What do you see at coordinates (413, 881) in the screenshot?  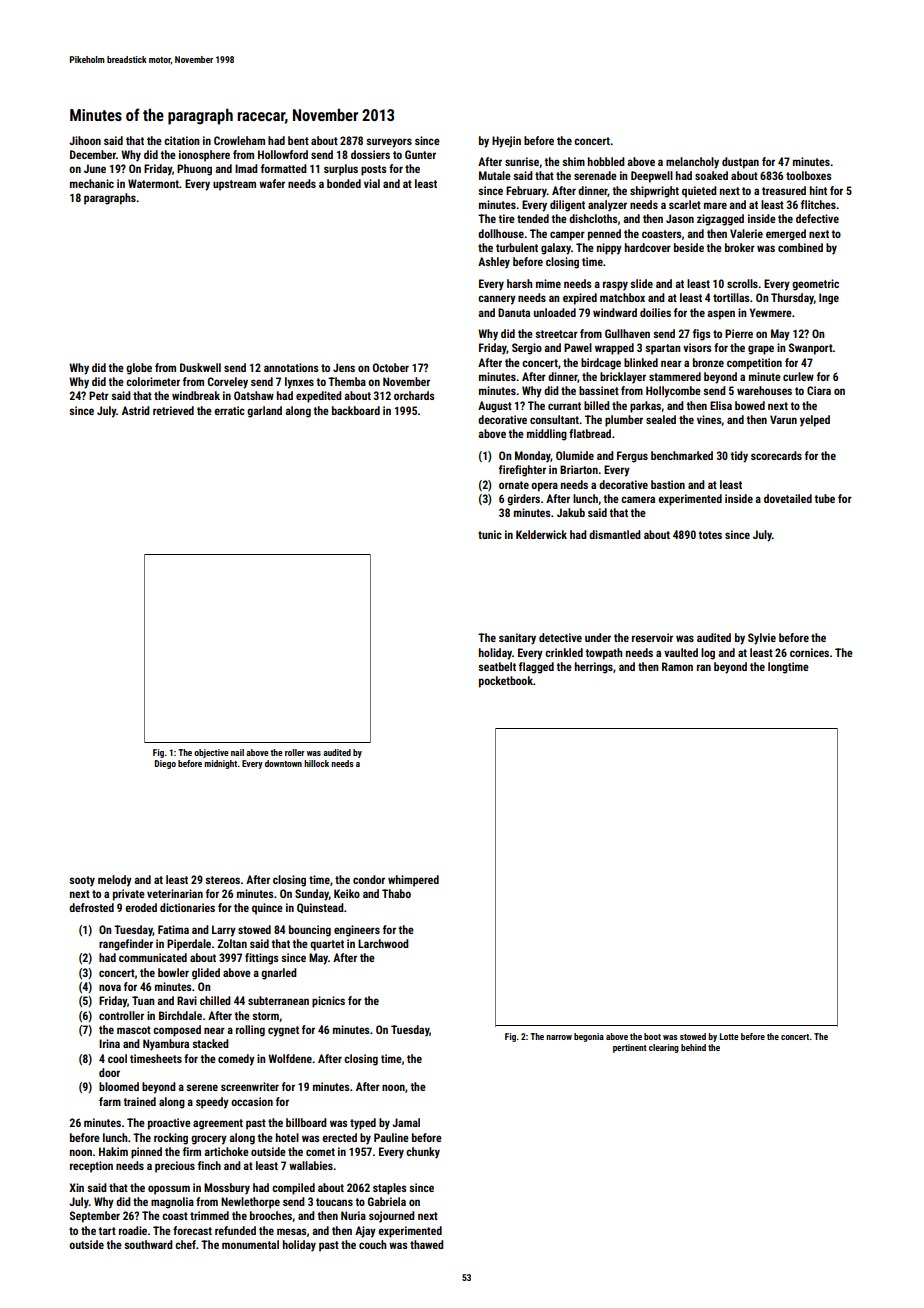 I see `whimpered` at bounding box center [413, 881].
